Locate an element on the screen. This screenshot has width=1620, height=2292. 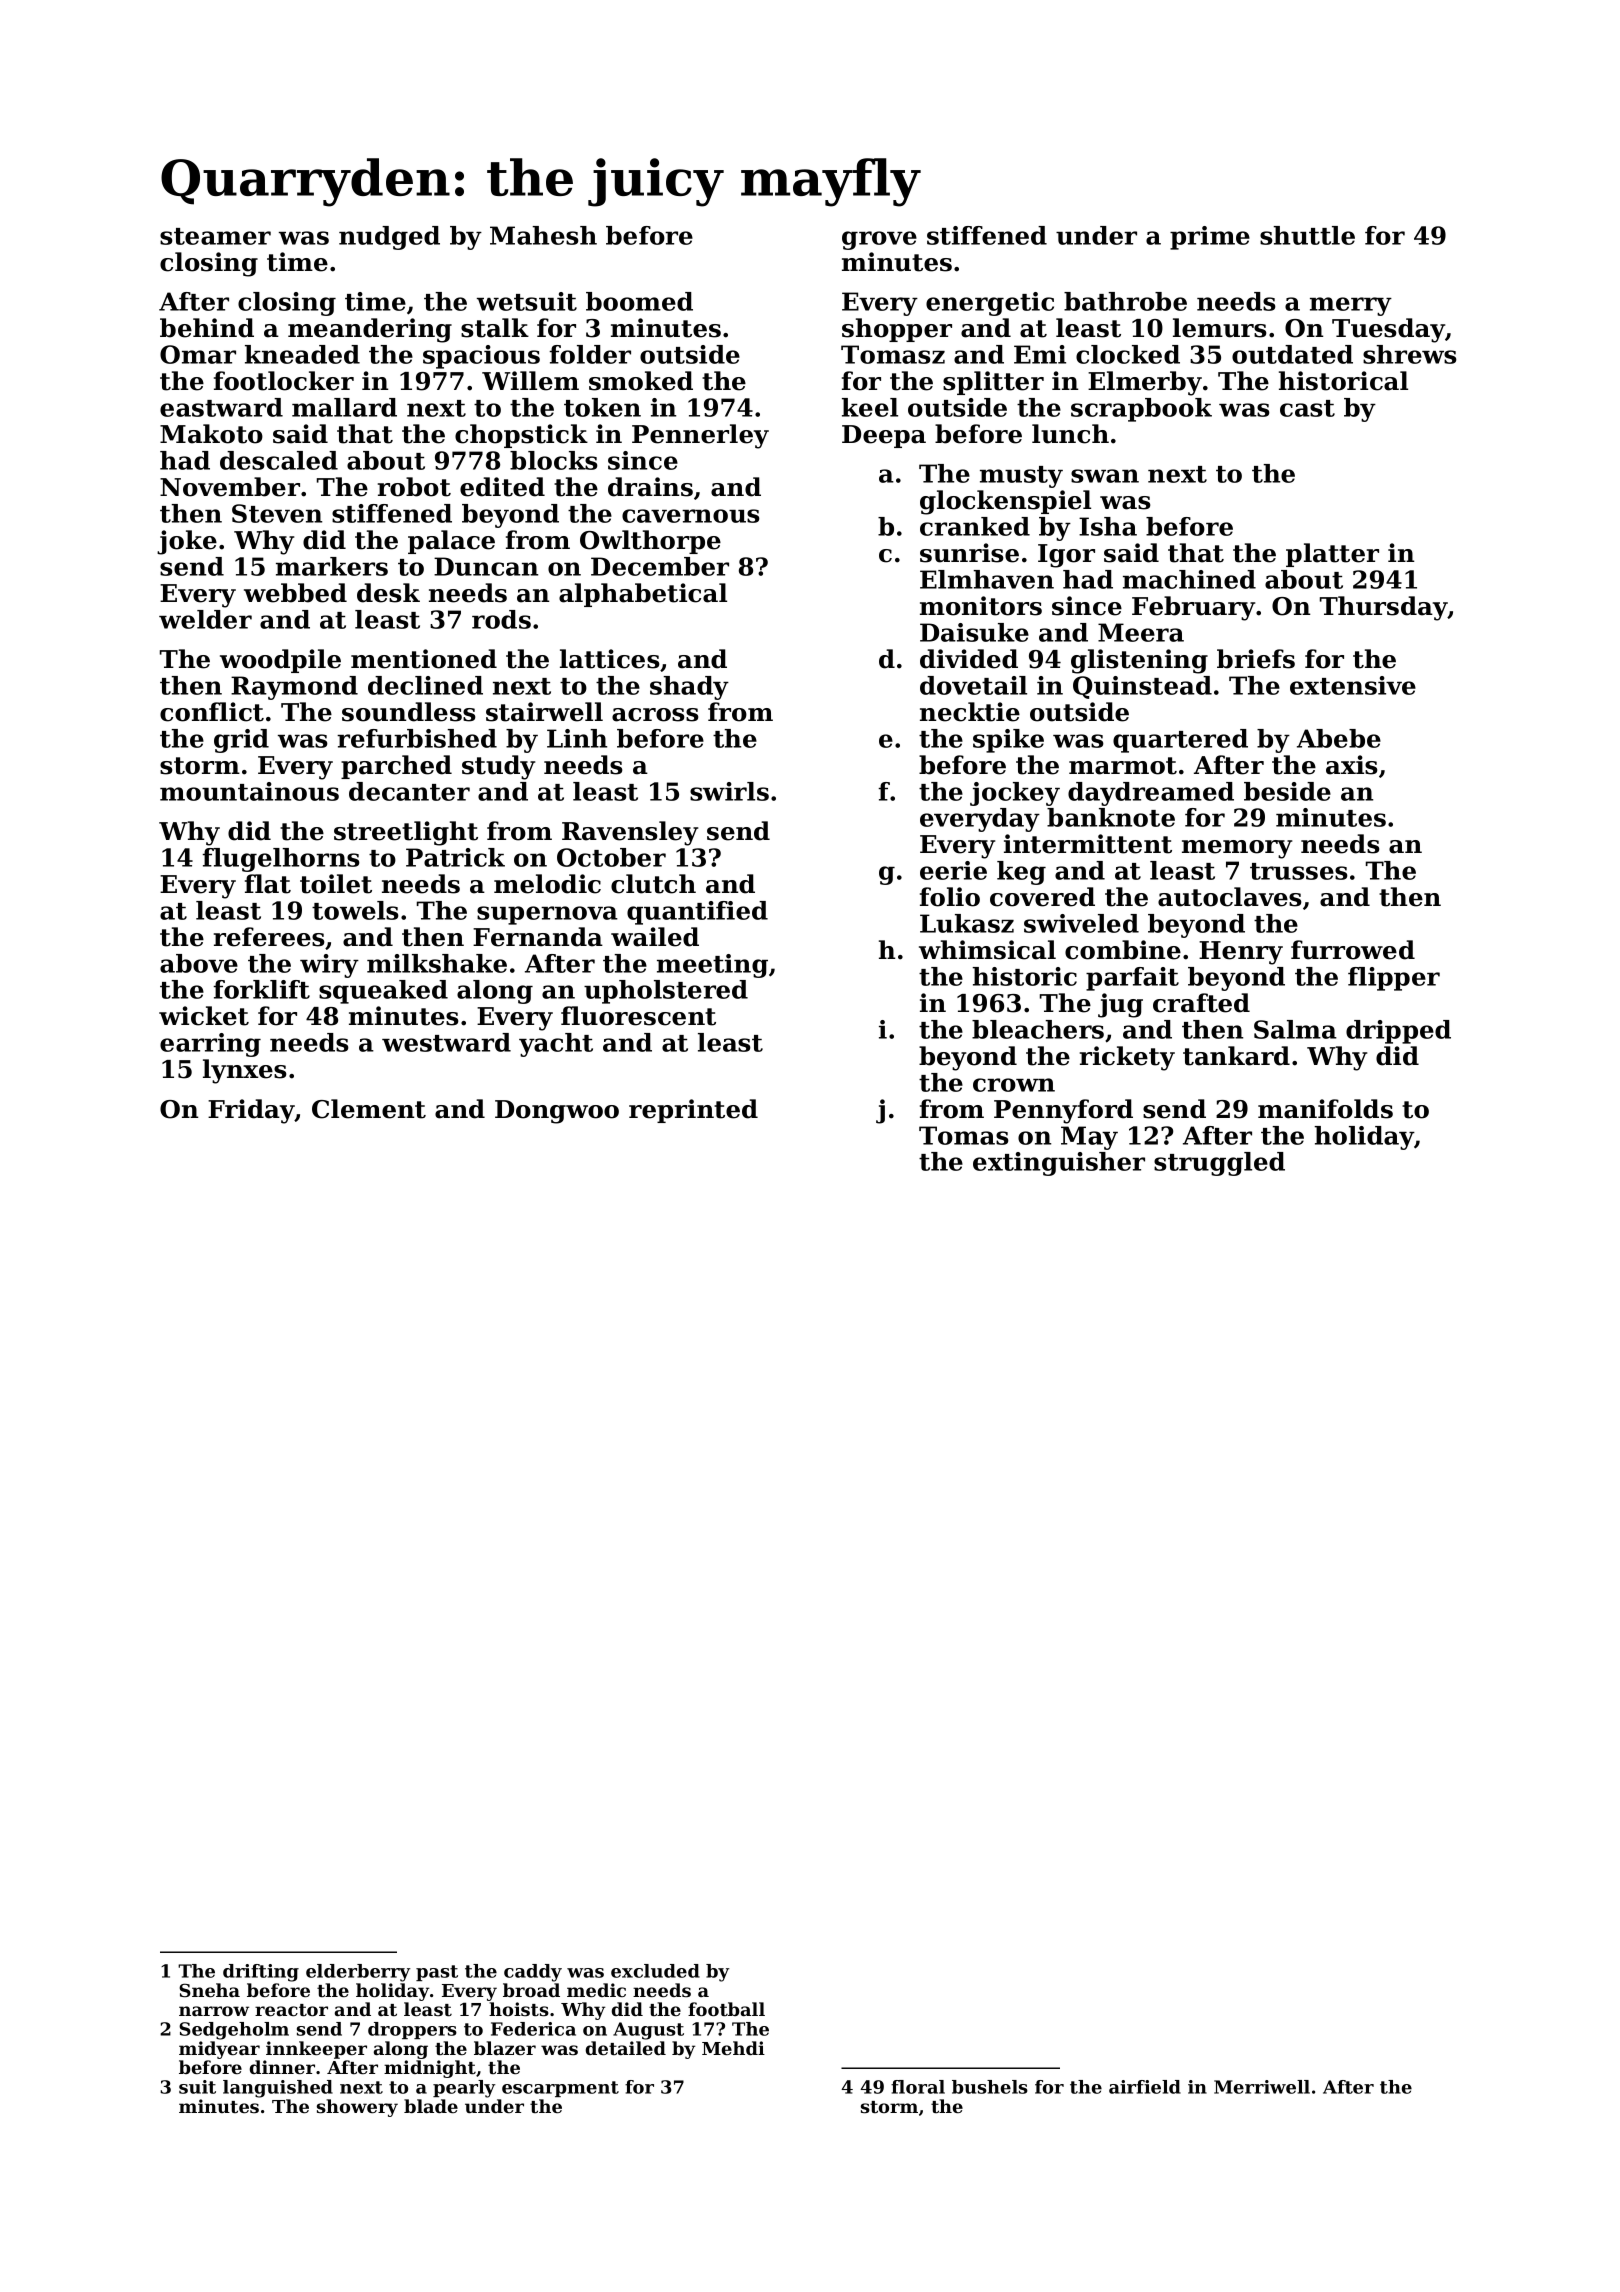
spacious is located at coordinates (481, 357).
